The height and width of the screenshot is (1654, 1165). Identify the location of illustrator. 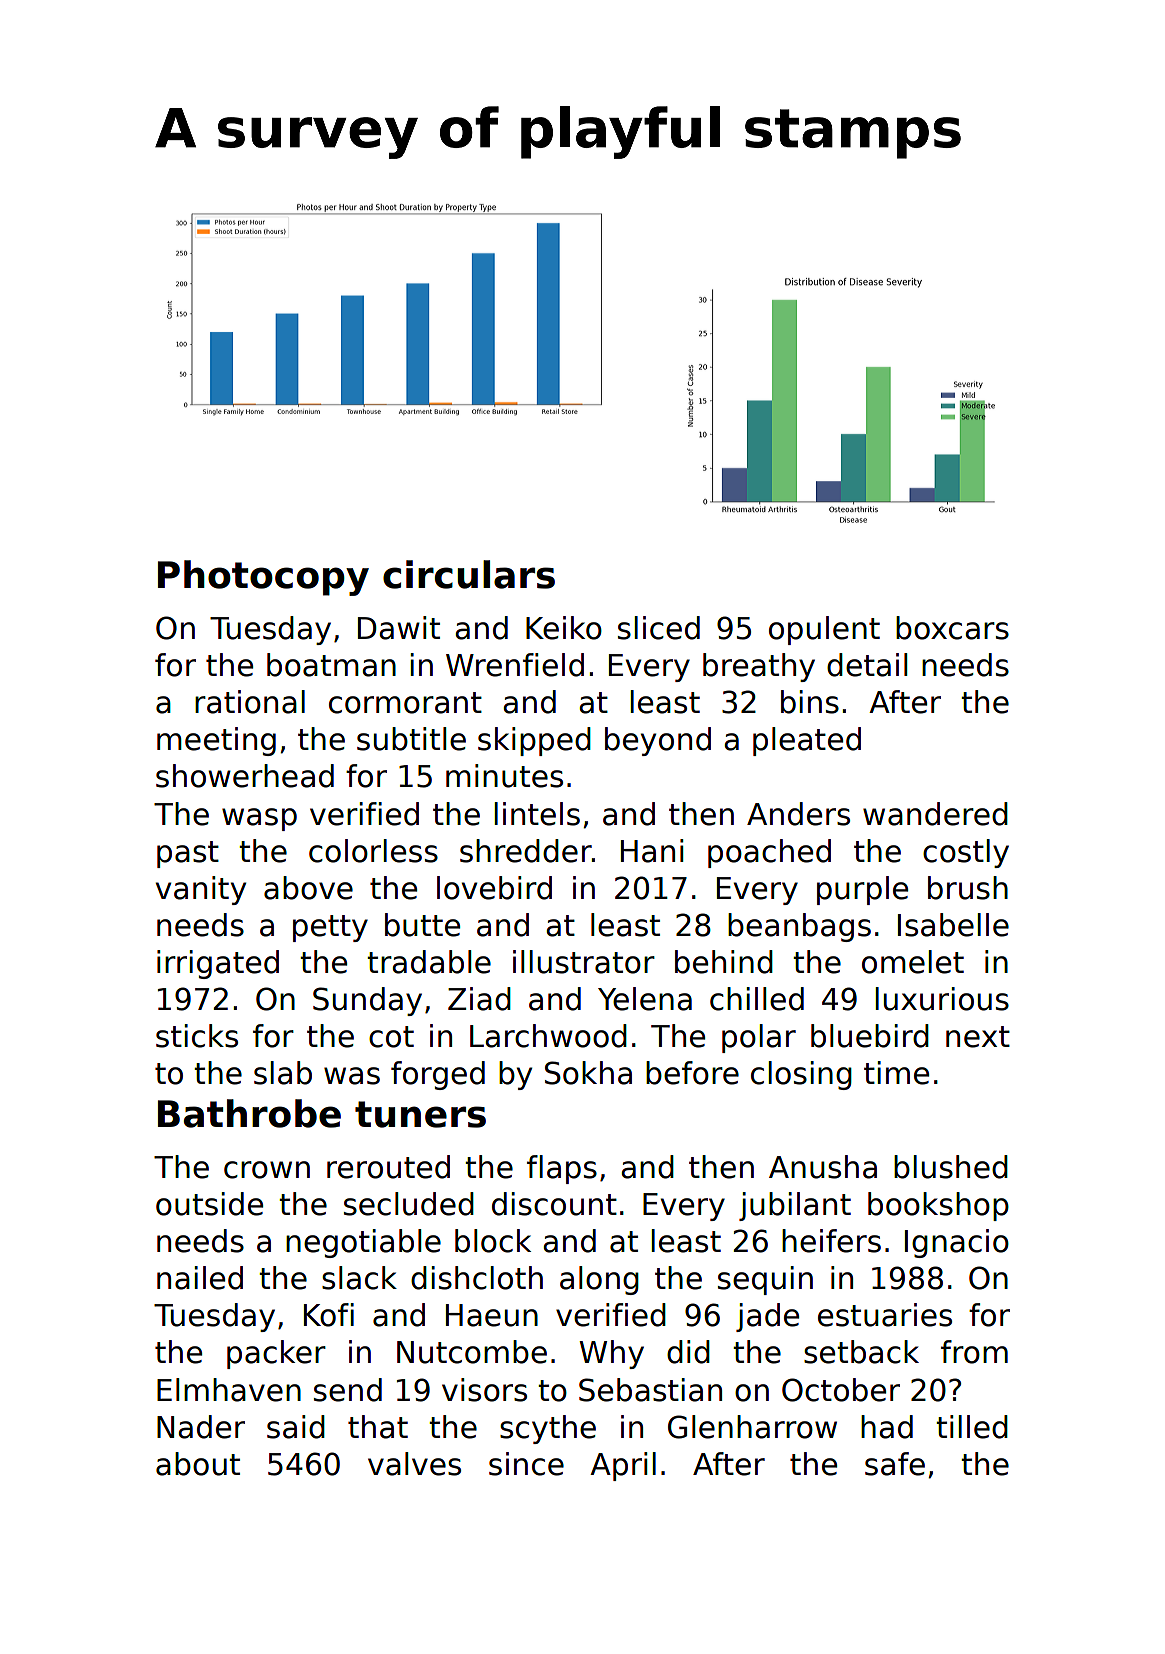
(584, 962).
